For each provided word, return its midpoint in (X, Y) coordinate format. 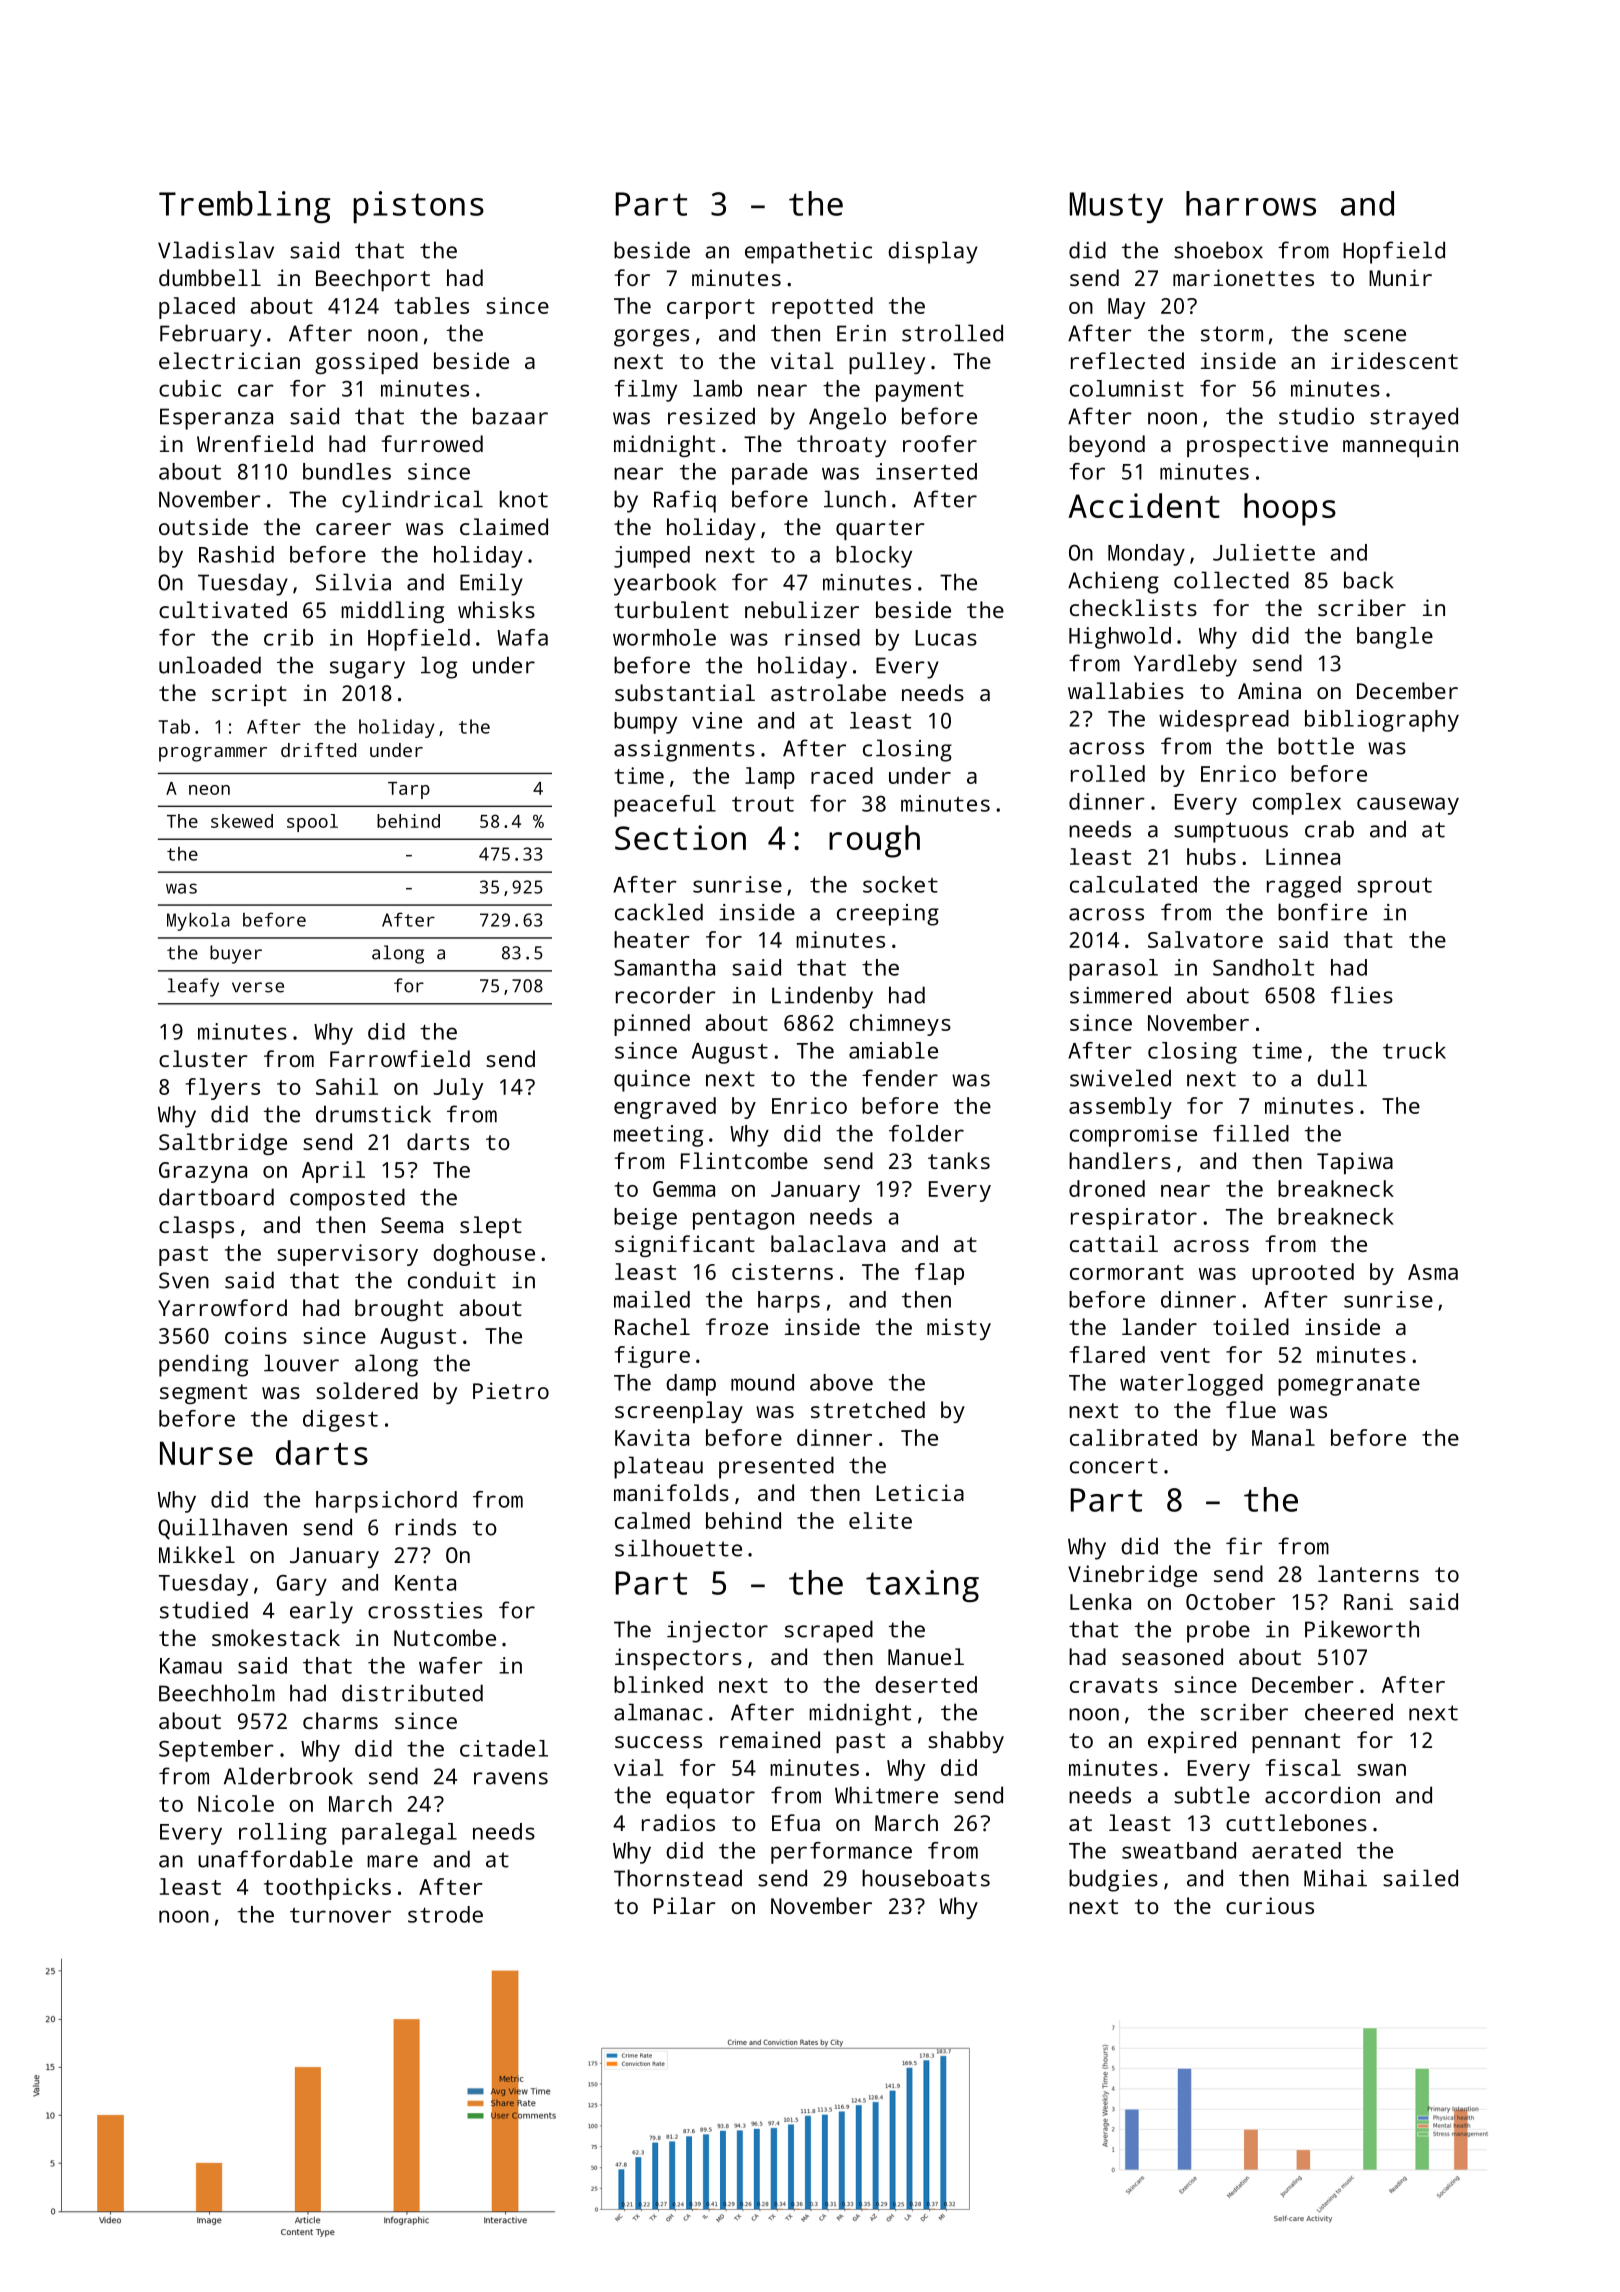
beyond (1107, 446)
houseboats (926, 1878)
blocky (874, 557)
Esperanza (216, 419)
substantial (685, 692)
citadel (504, 1748)
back (1369, 580)
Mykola (198, 922)
